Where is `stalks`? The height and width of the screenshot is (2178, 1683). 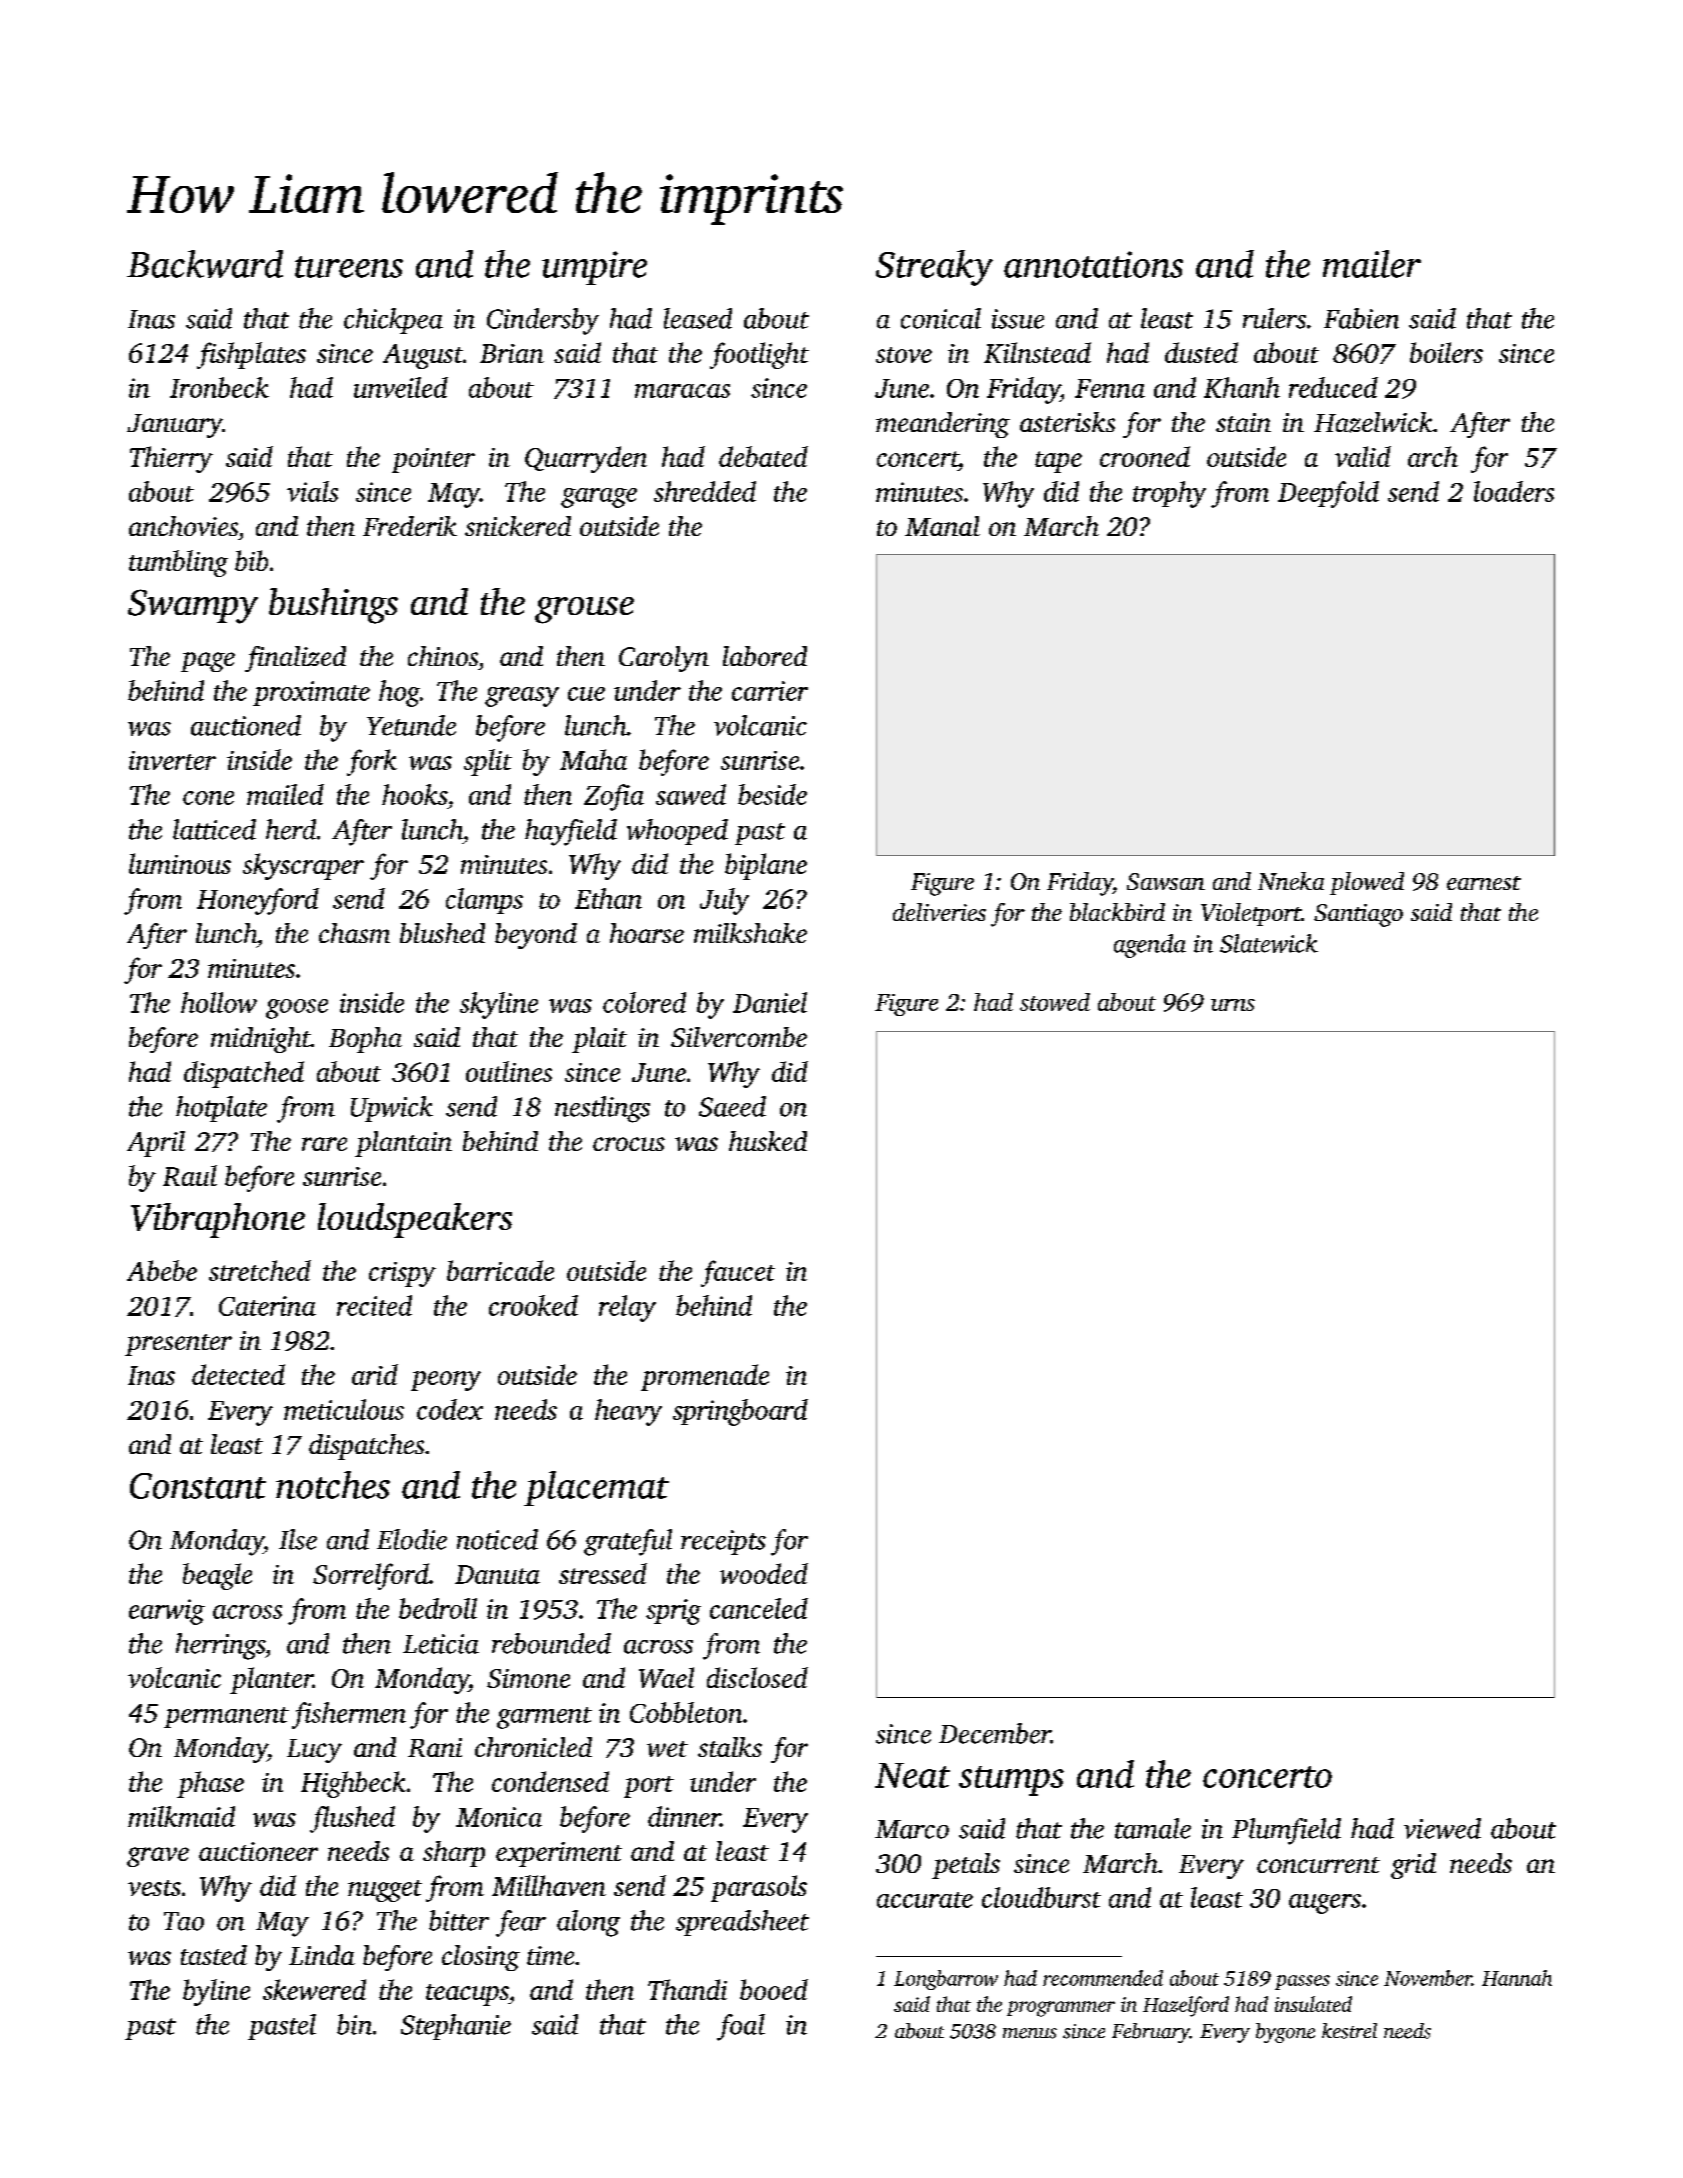
stalks is located at coordinates (730, 1747).
